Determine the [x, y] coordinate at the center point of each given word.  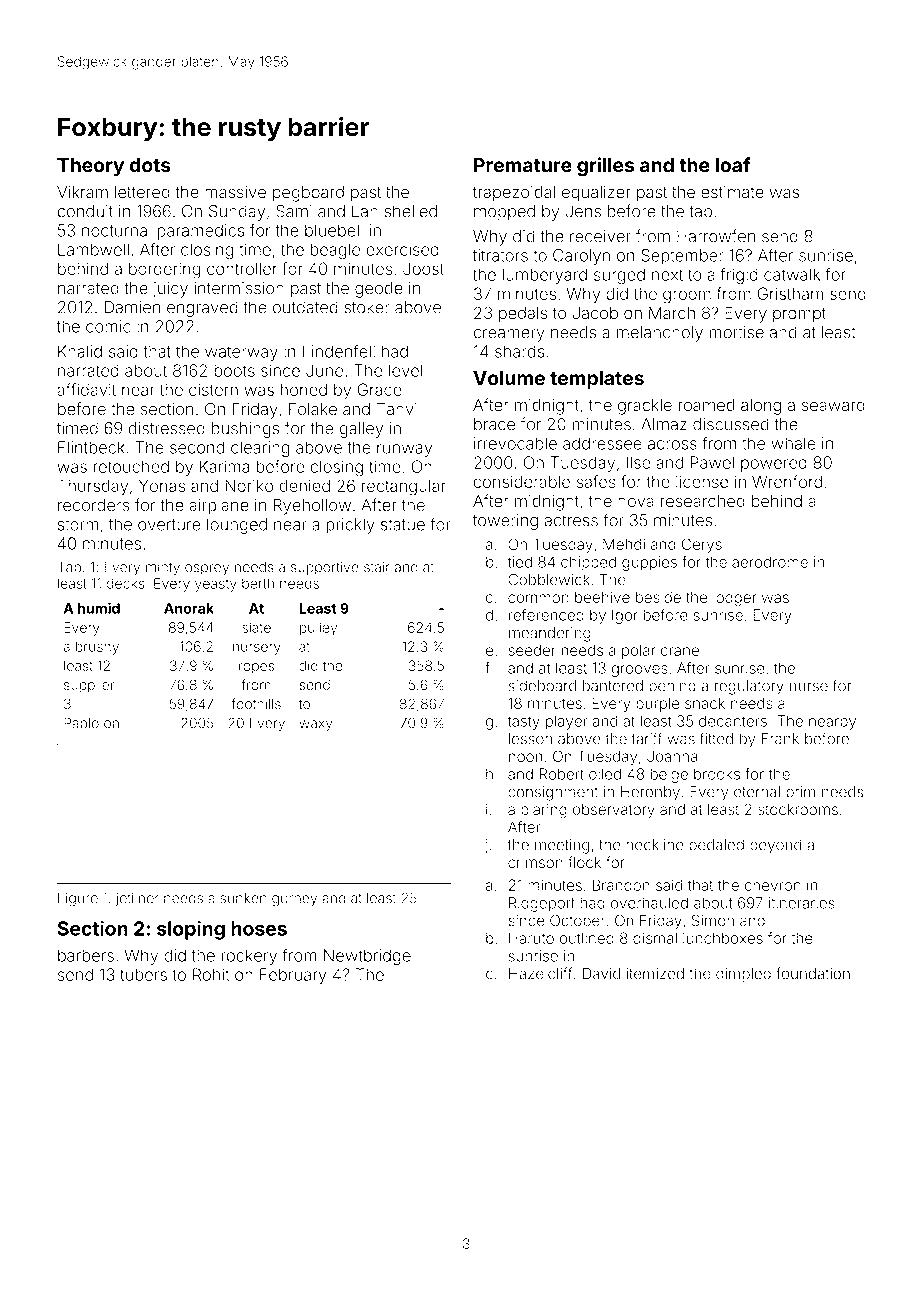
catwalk [792, 274]
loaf [733, 165]
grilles [605, 166]
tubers [143, 974]
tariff [647, 738]
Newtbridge [367, 957]
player [567, 722]
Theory [90, 167]
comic [108, 326]
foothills [256, 704]
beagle [335, 251]
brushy [97, 648]
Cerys [702, 545]
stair [377, 567]
